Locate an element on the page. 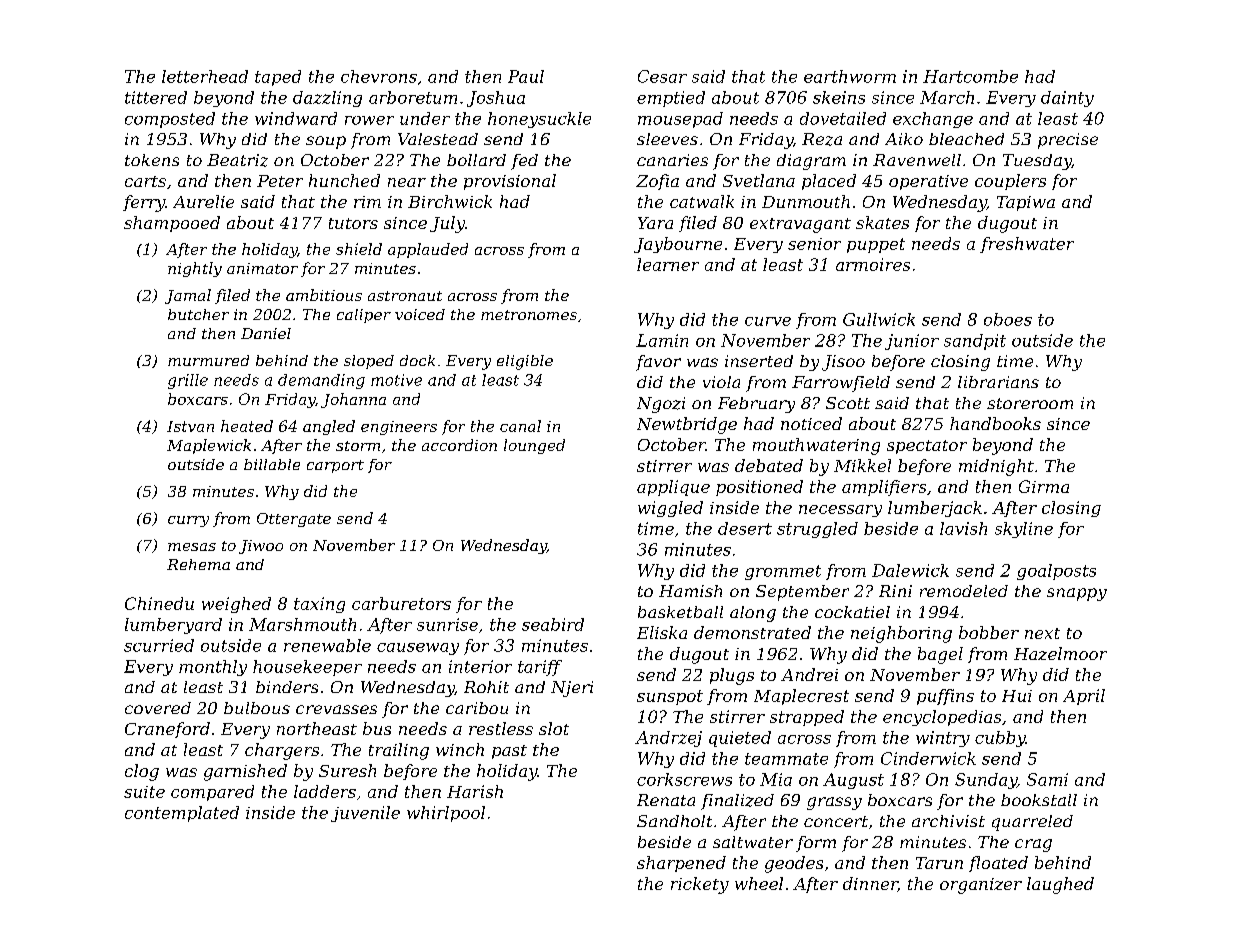 The width and height of the image is (1233, 952). binders is located at coordinates (287, 687).
